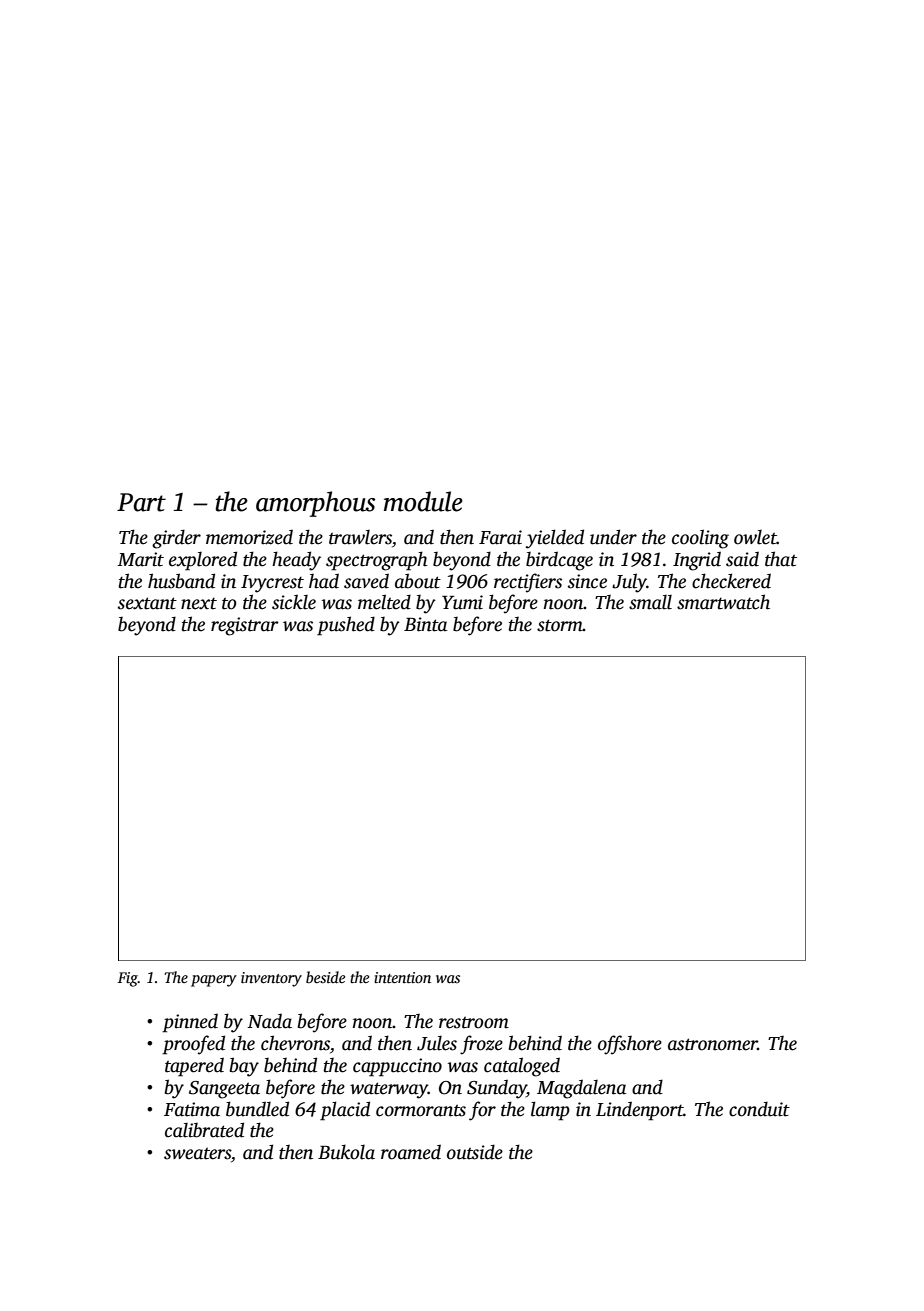 Image resolution: width=924 pixels, height=1311 pixels. What do you see at coordinates (197, 1154) in the screenshot?
I see `sweaters` at bounding box center [197, 1154].
